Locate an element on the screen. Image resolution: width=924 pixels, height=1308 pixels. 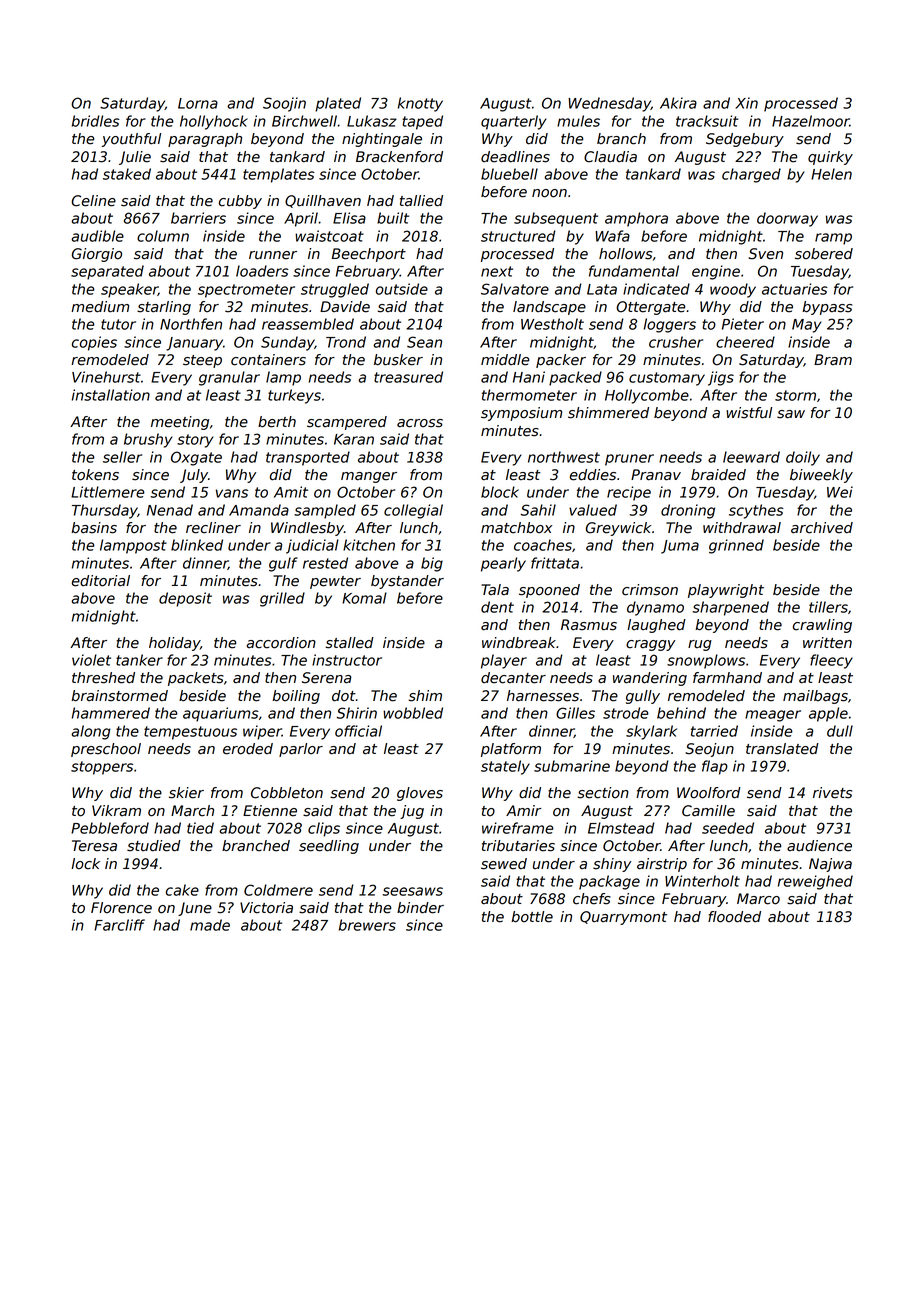
paragraph is located at coordinates (205, 140).
